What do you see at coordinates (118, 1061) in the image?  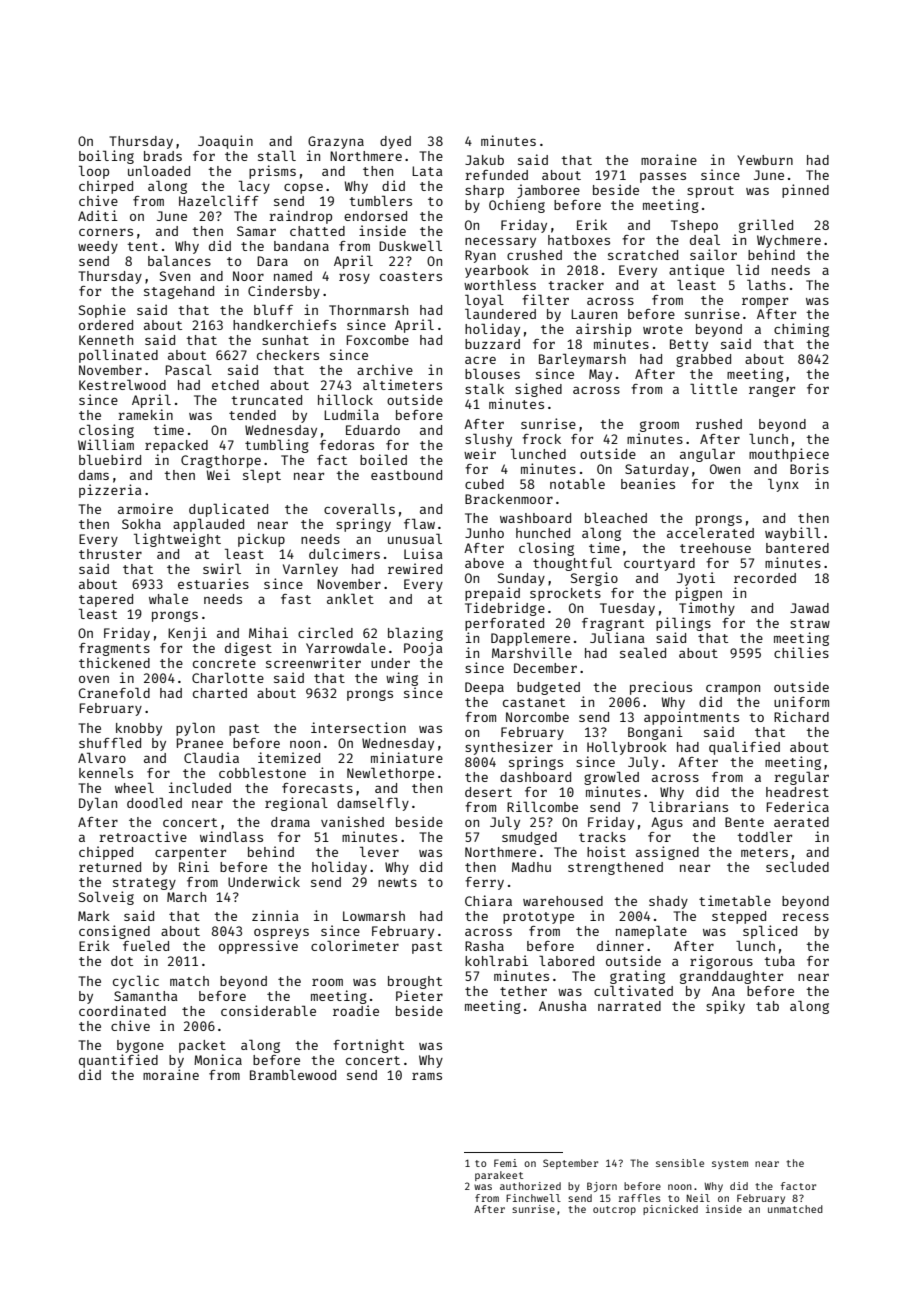 I see `quantified` at bounding box center [118, 1061].
